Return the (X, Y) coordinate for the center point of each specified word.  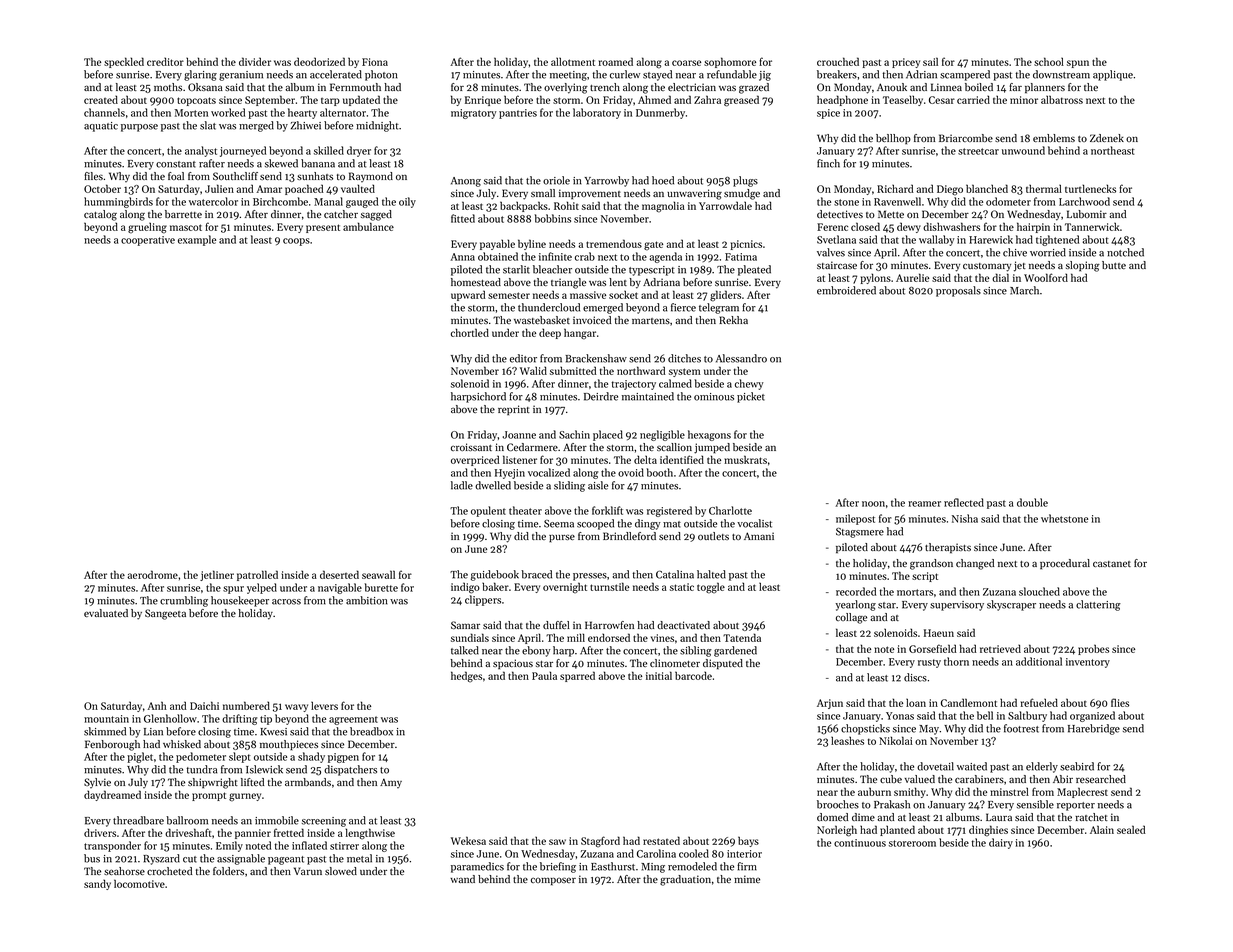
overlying (566, 88)
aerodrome (152, 574)
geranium (241, 76)
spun (1078, 64)
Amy (391, 783)
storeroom (912, 843)
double (1032, 502)
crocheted (169, 871)
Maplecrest (1082, 792)
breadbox (371, 731)
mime (747, 879)
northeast (1113, 150)
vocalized (549, 472)
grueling (147, 228)
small (543, 193)
